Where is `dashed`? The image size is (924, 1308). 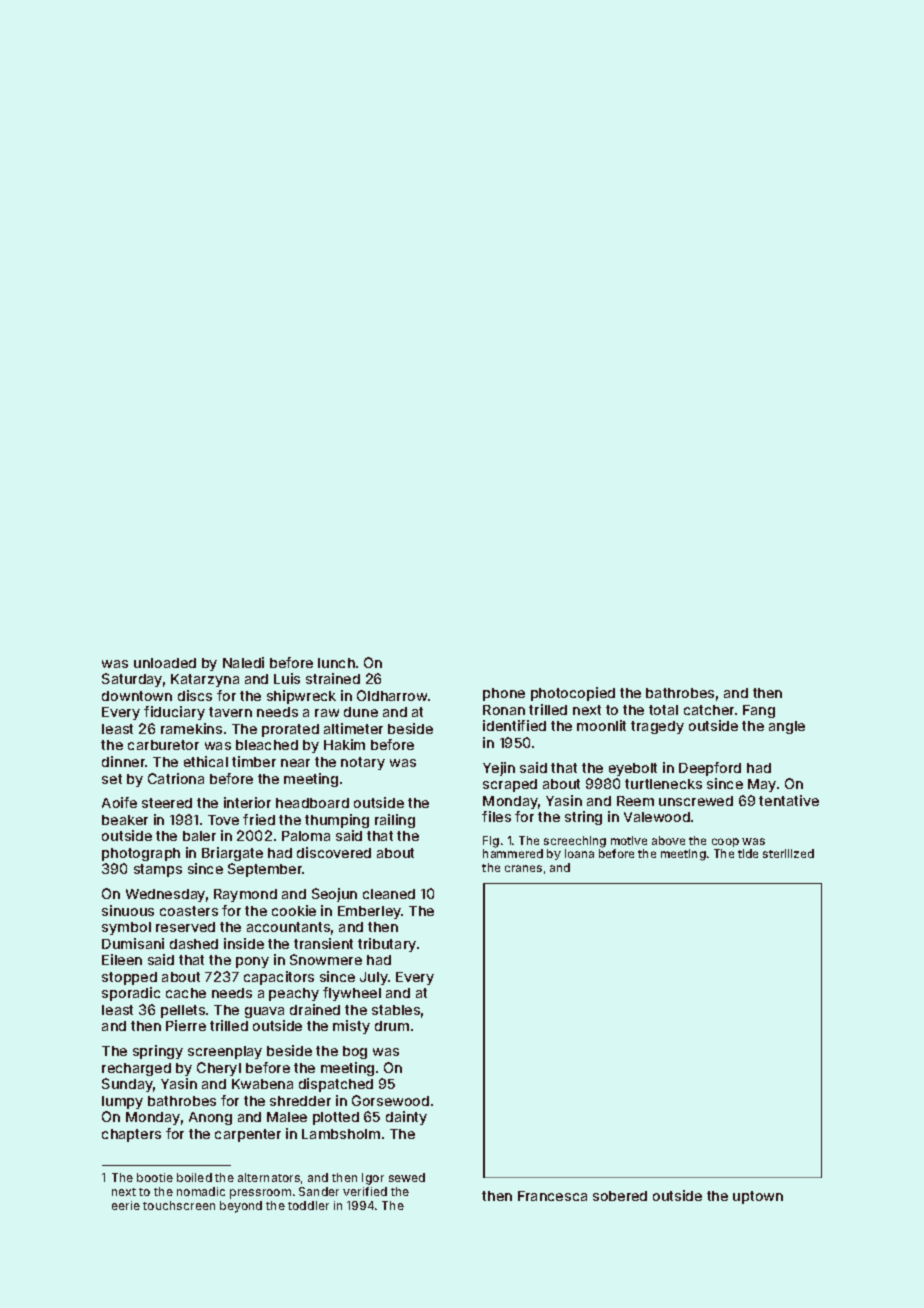 dashed is located at coordinates (194, 944).
